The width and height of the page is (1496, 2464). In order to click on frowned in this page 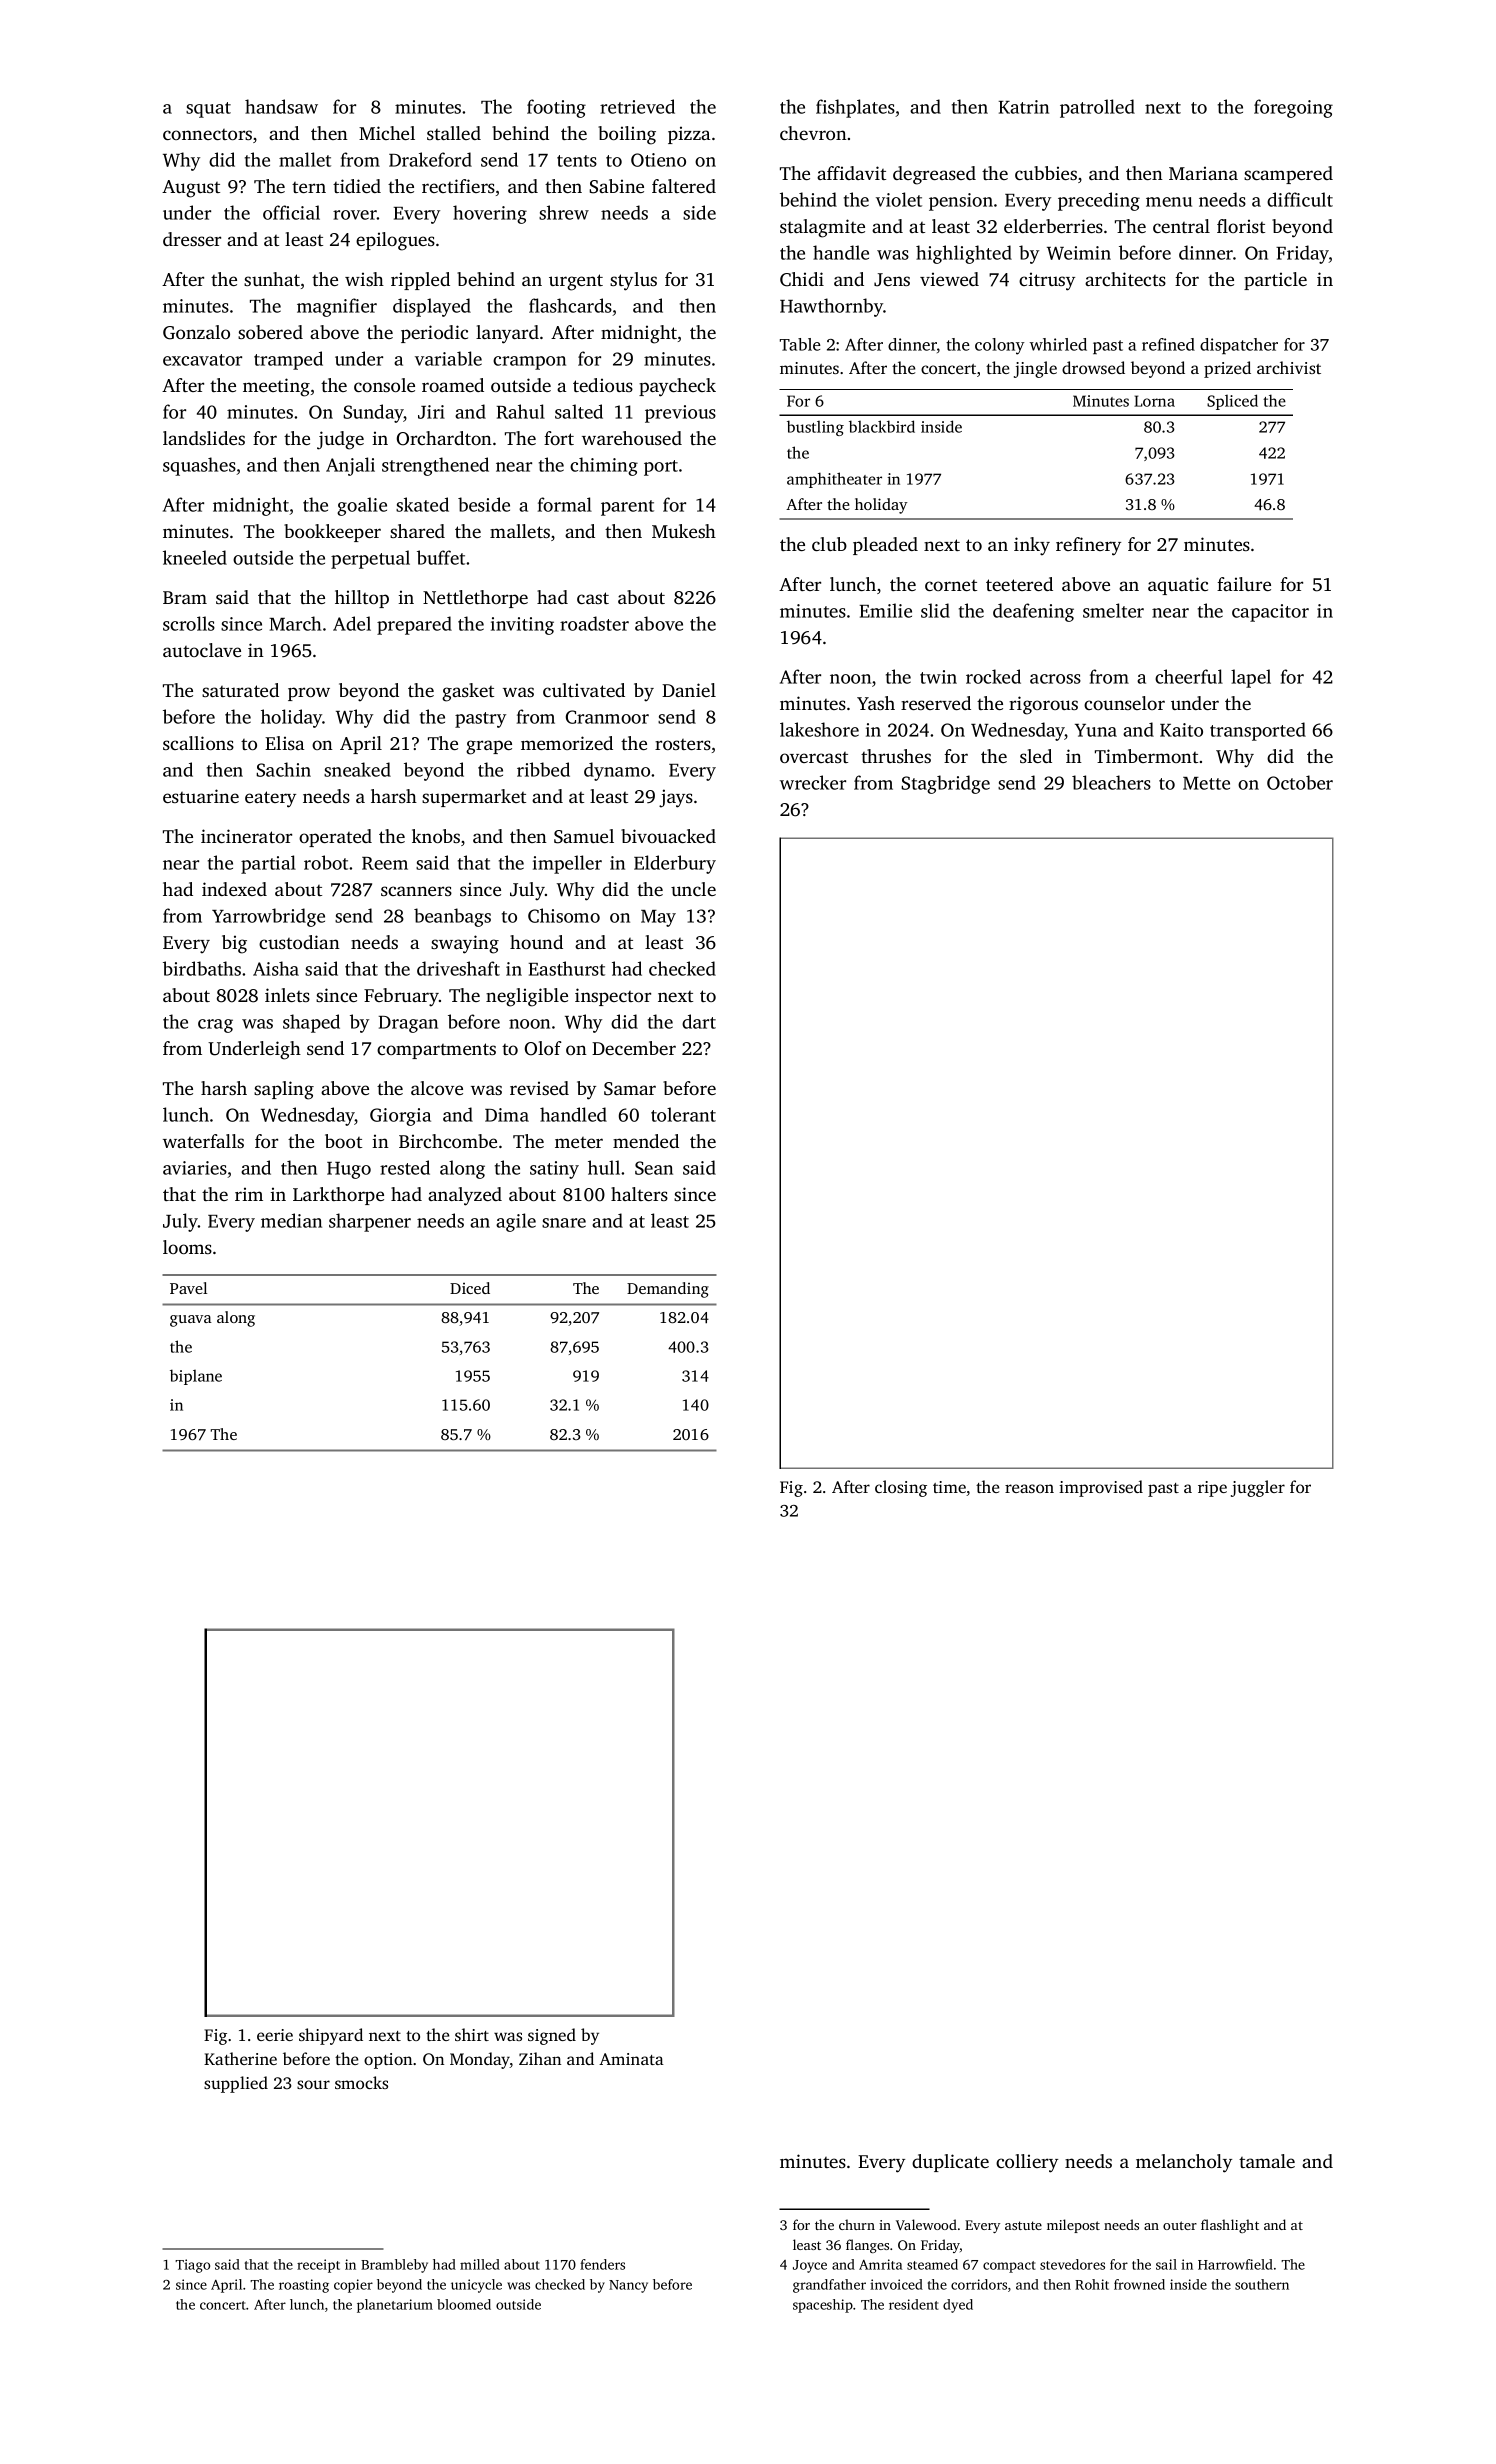, I will do `click(1139, 2284)`.
